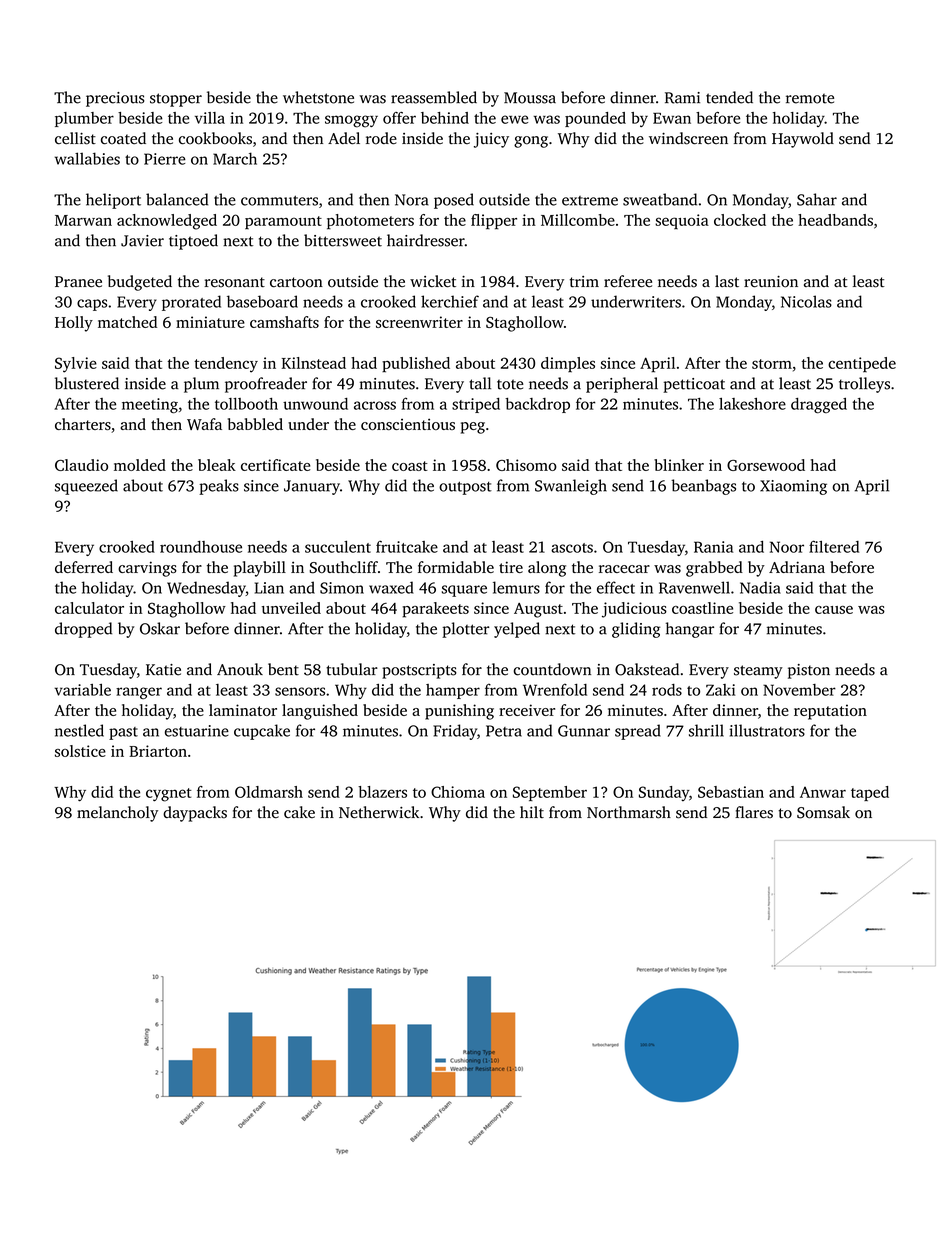  What do you see at coordinates (160, 628) in the document?
I see `Oskar` at bounding box center [160, 628].
